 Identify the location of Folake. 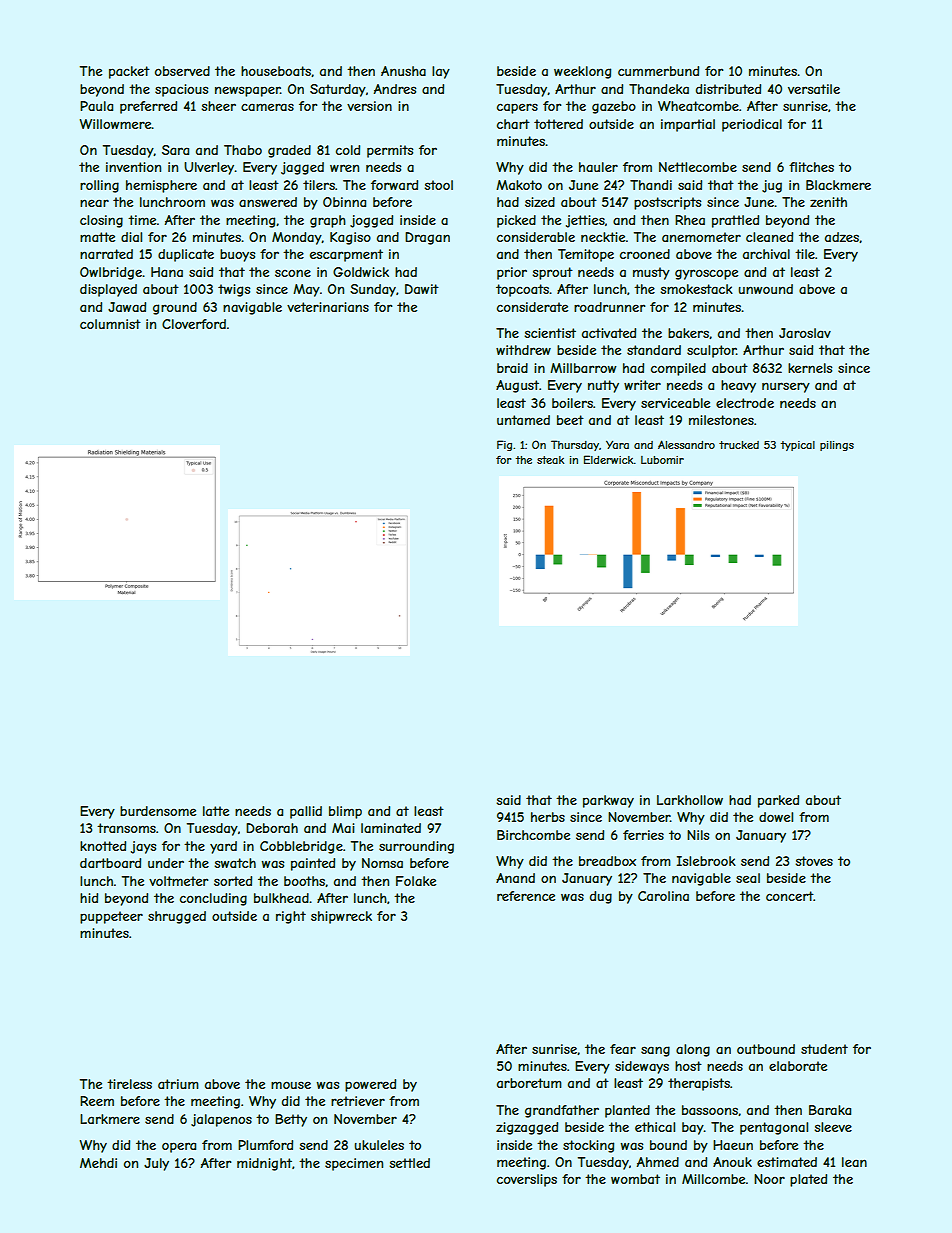
(416, 881).
